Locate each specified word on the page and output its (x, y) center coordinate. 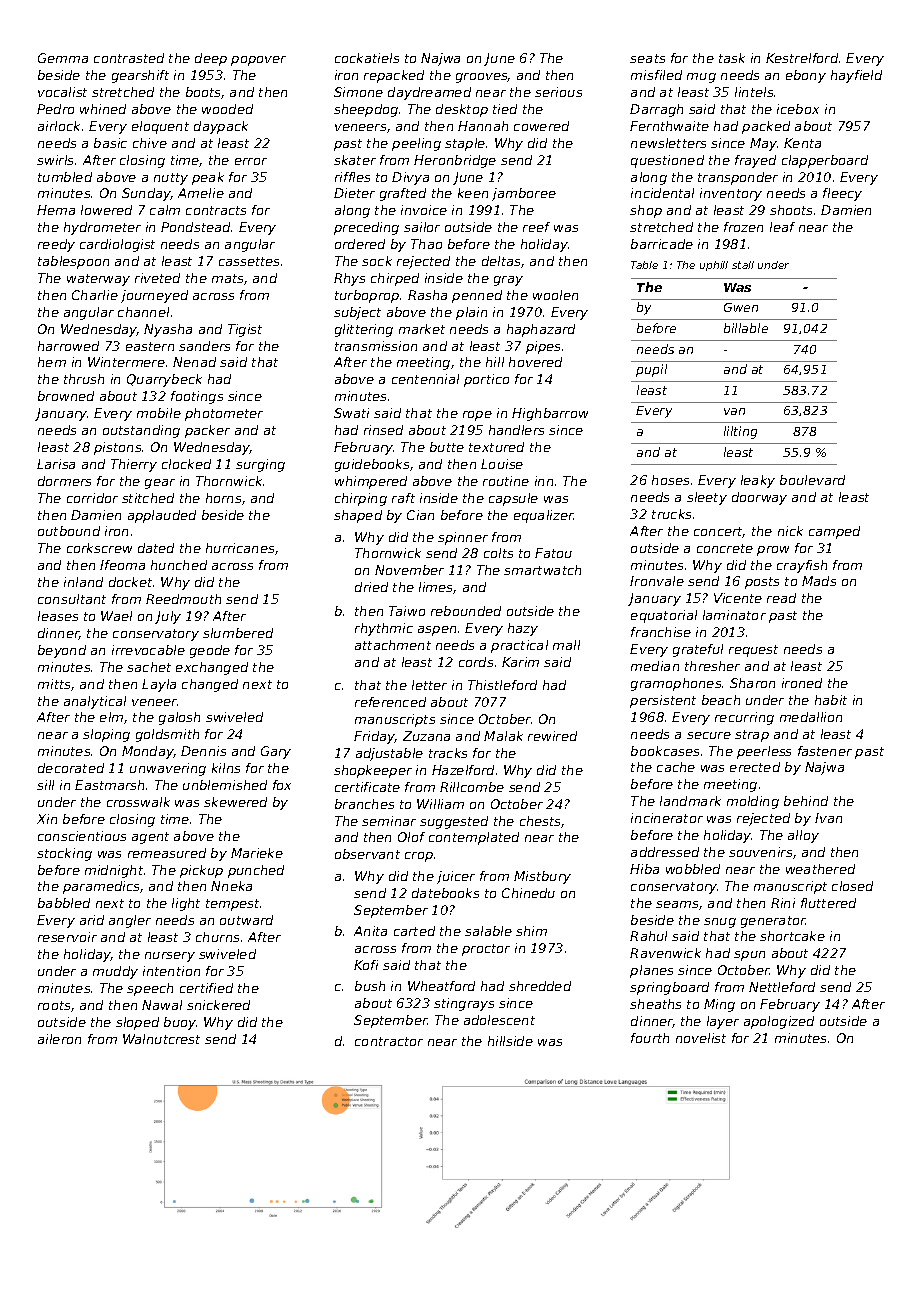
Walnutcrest (161, 1039)
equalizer (544, 516)
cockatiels (367, 58)
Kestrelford (802, 58)
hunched (179, 565)
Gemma (63, 58)
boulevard (812, 480)
